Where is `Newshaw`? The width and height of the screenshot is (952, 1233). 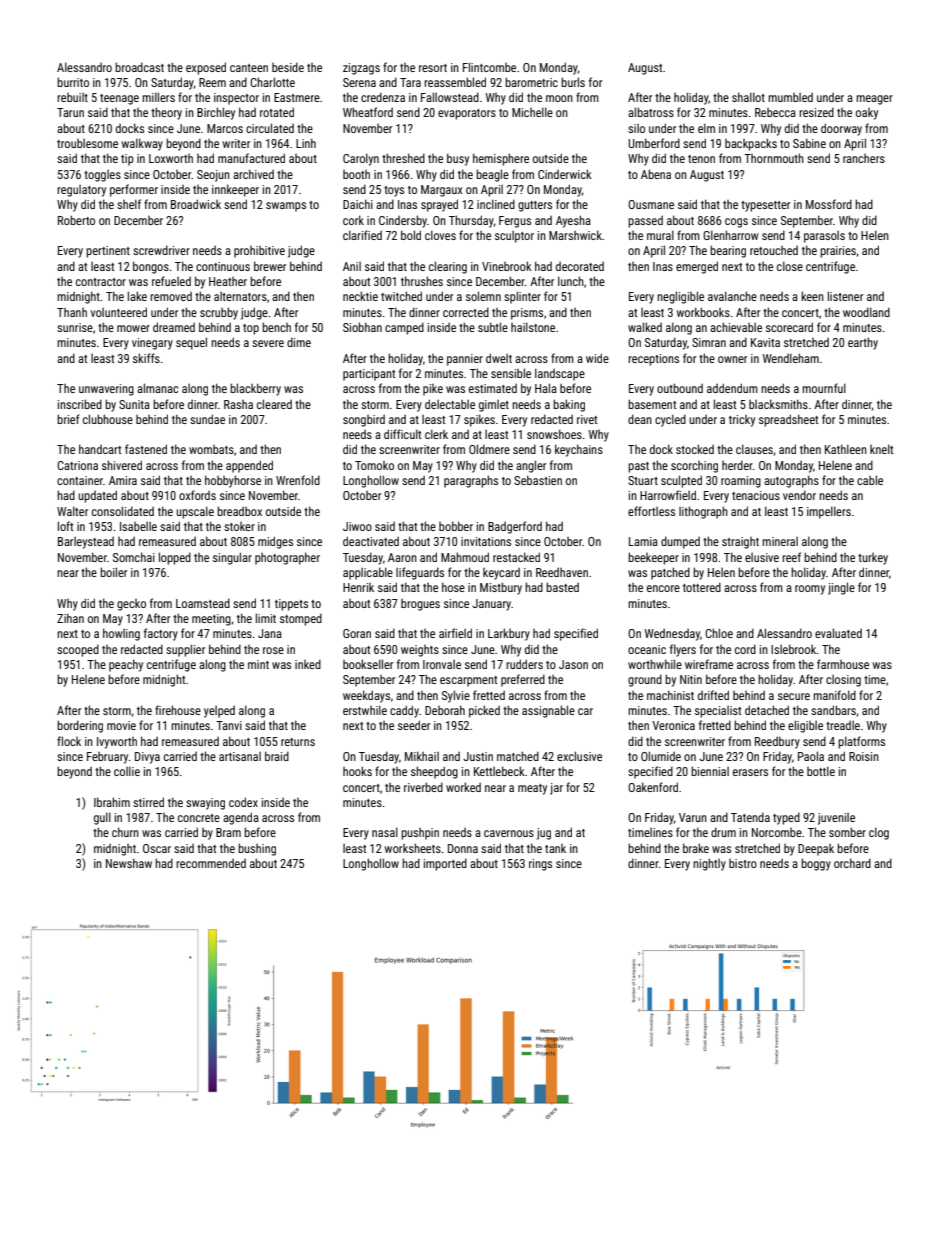 Newshaw is located at coordinates (129, 863).
